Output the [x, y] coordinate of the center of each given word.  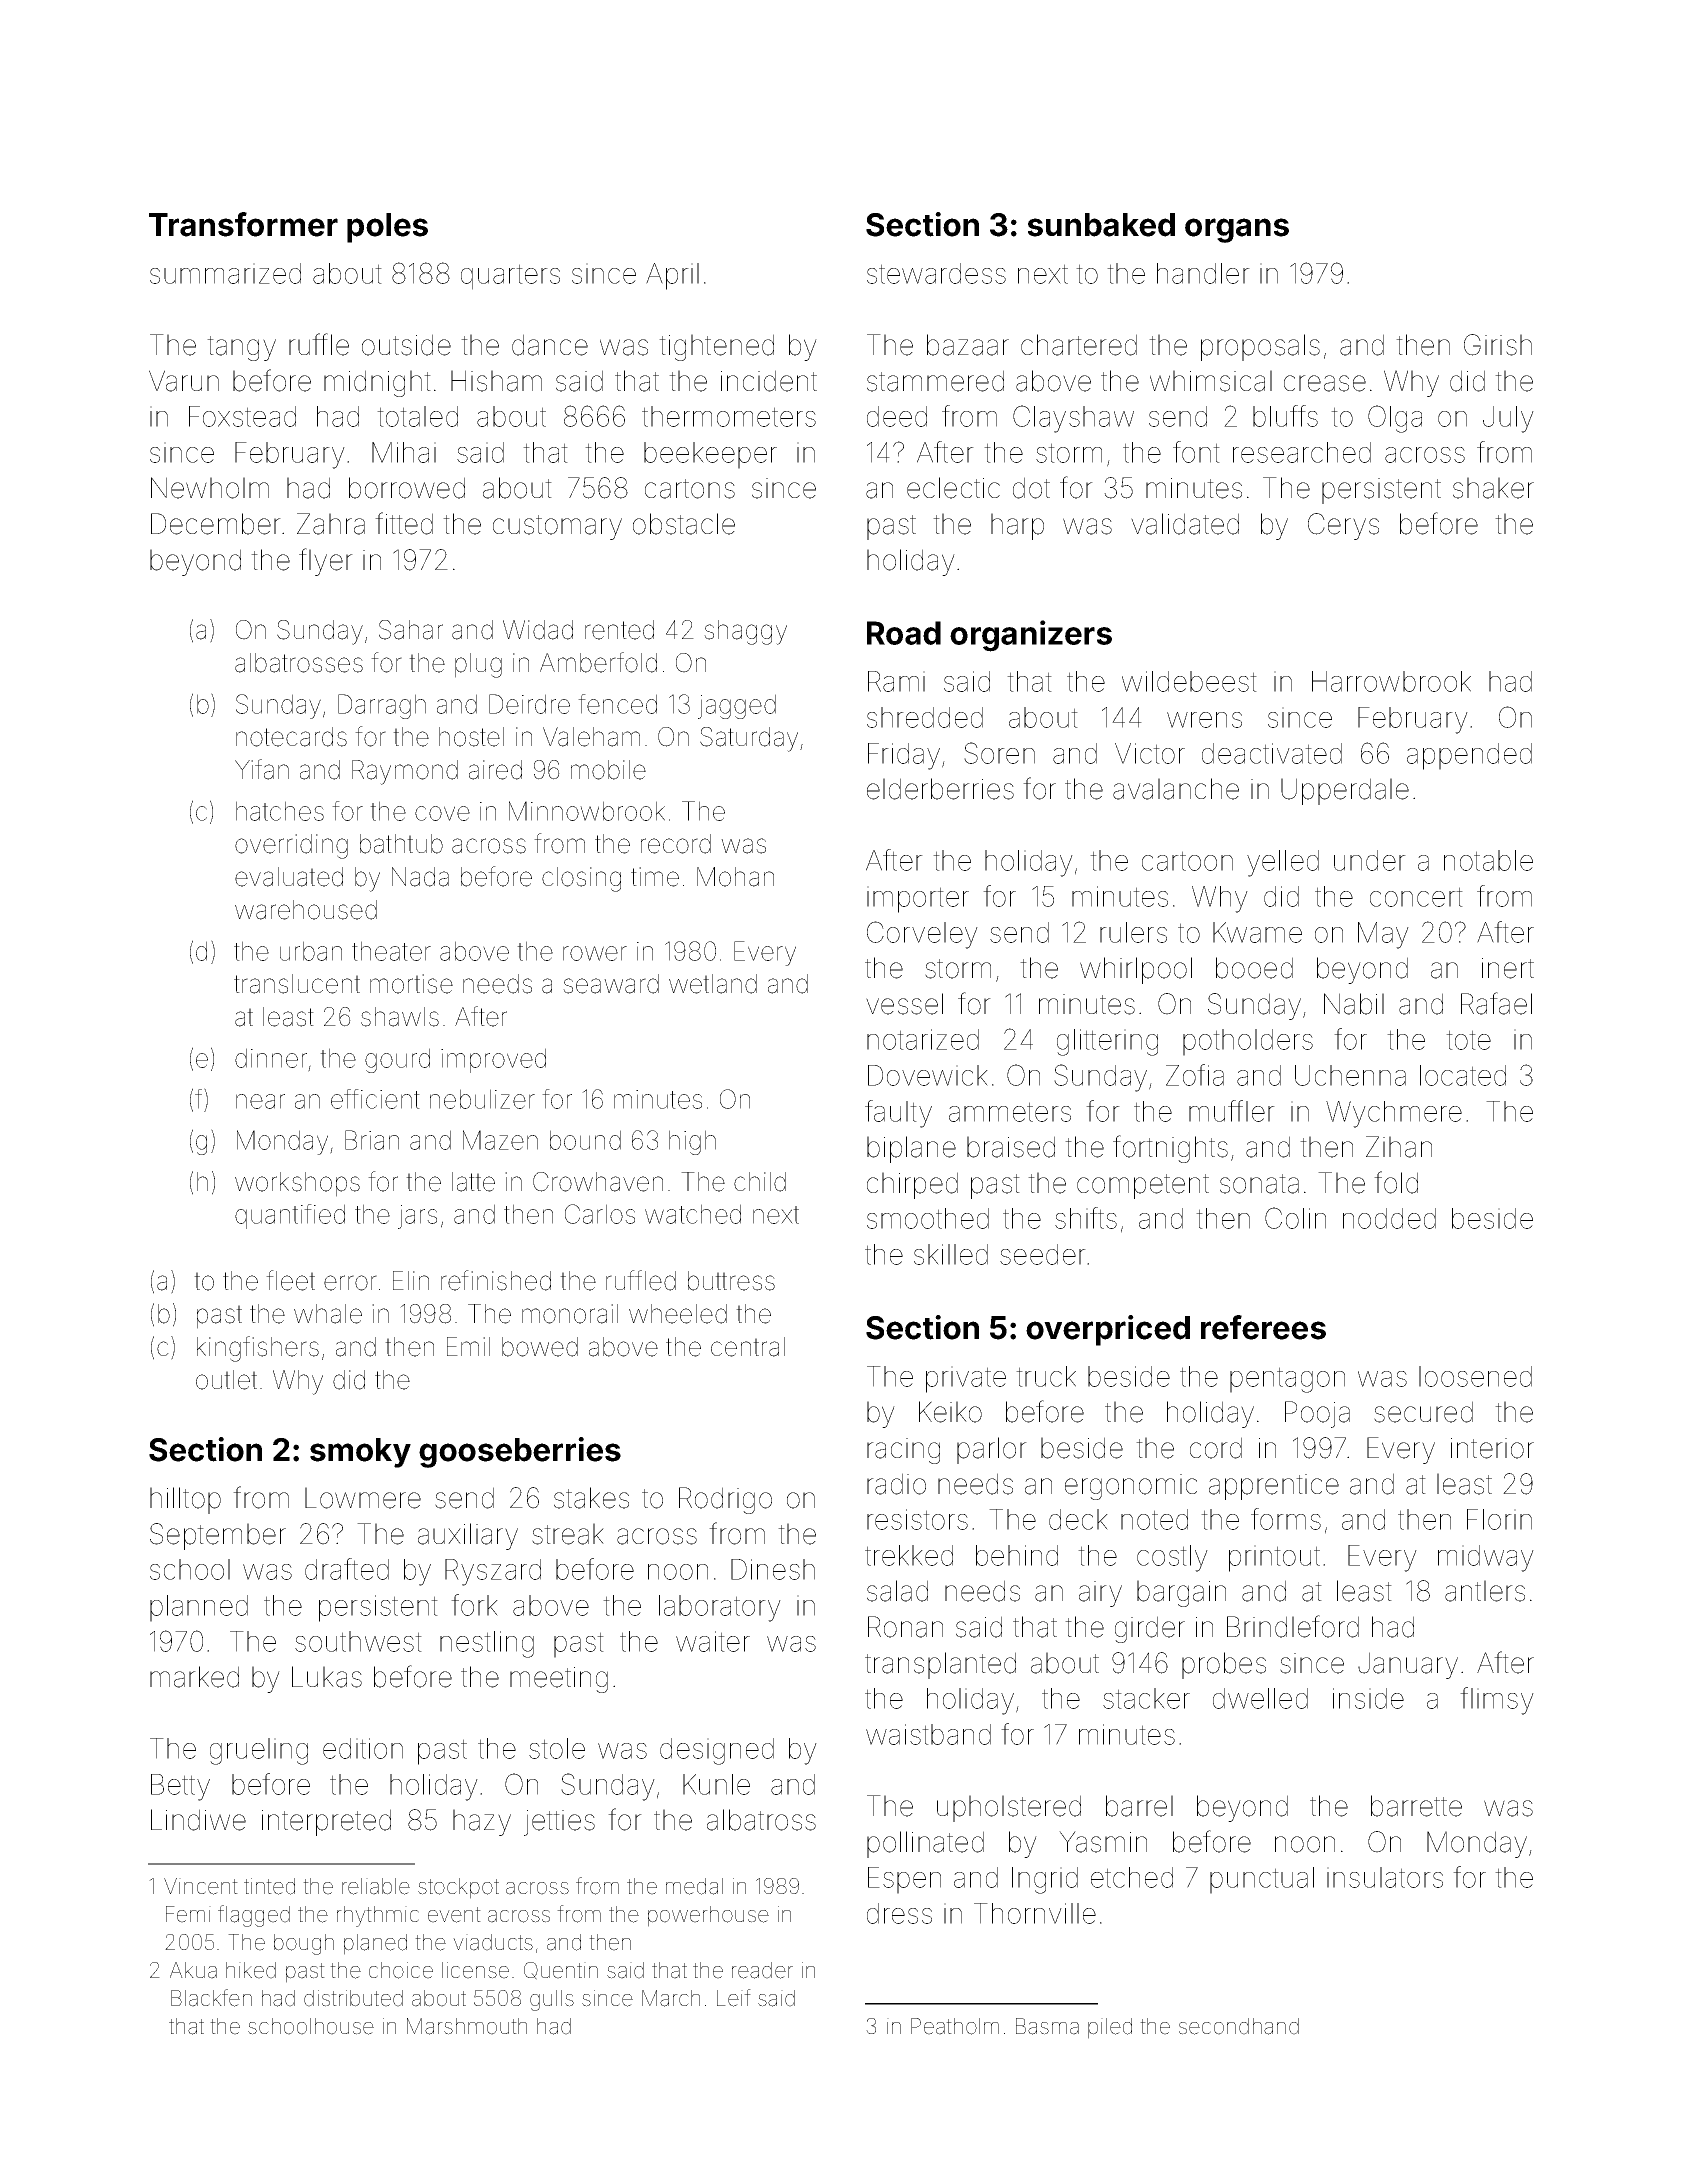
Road [904, 633]
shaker [1493, 488]
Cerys [1343, 526]
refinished [496, 1280]
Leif [734, 1998]
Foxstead [242, 416]
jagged [737, 706]
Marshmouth [467, 2026]
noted [1154, 1519]
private [966, 1379]
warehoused [306, 910]
